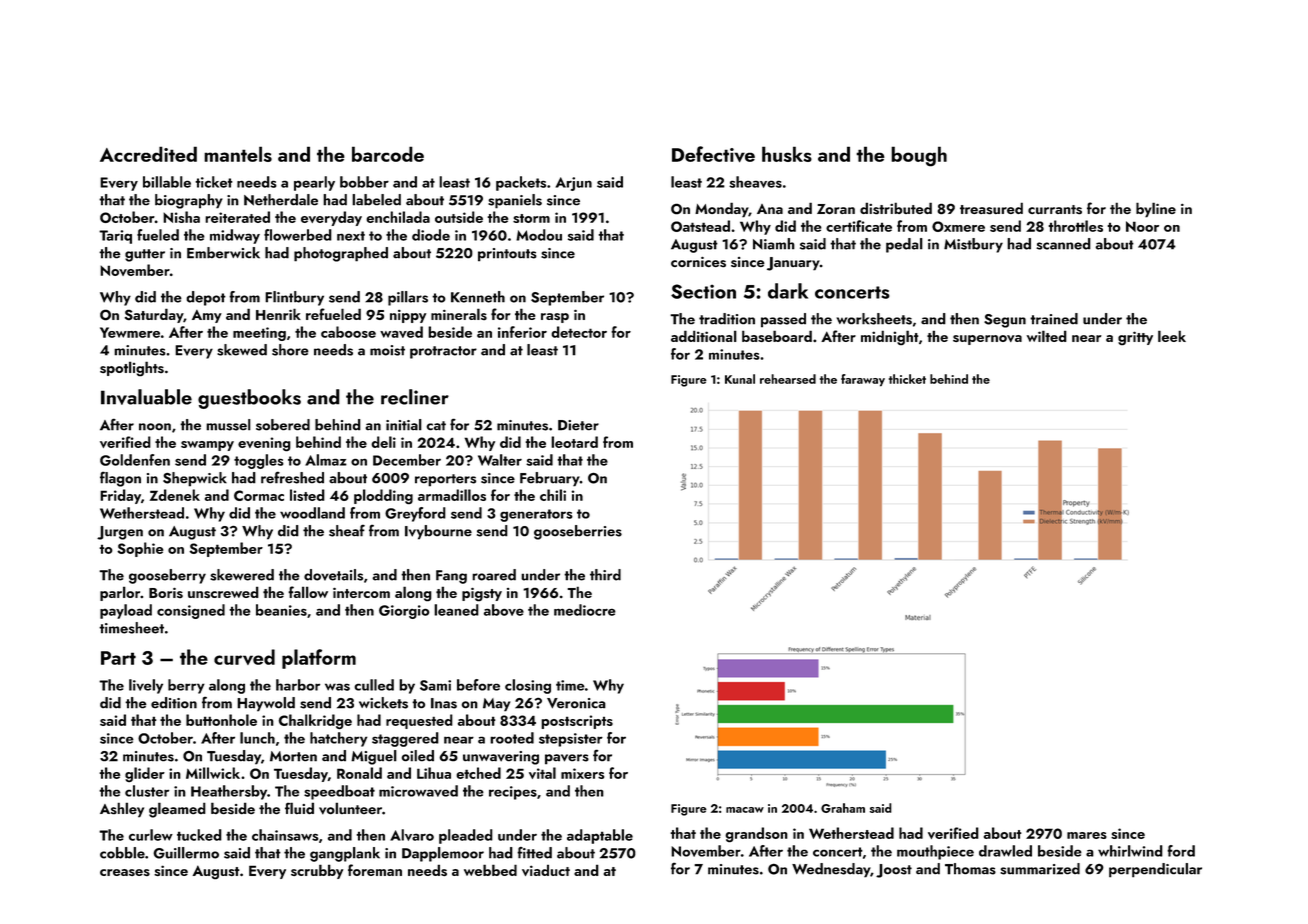  I want to click on mixers, so click(582, 773).
